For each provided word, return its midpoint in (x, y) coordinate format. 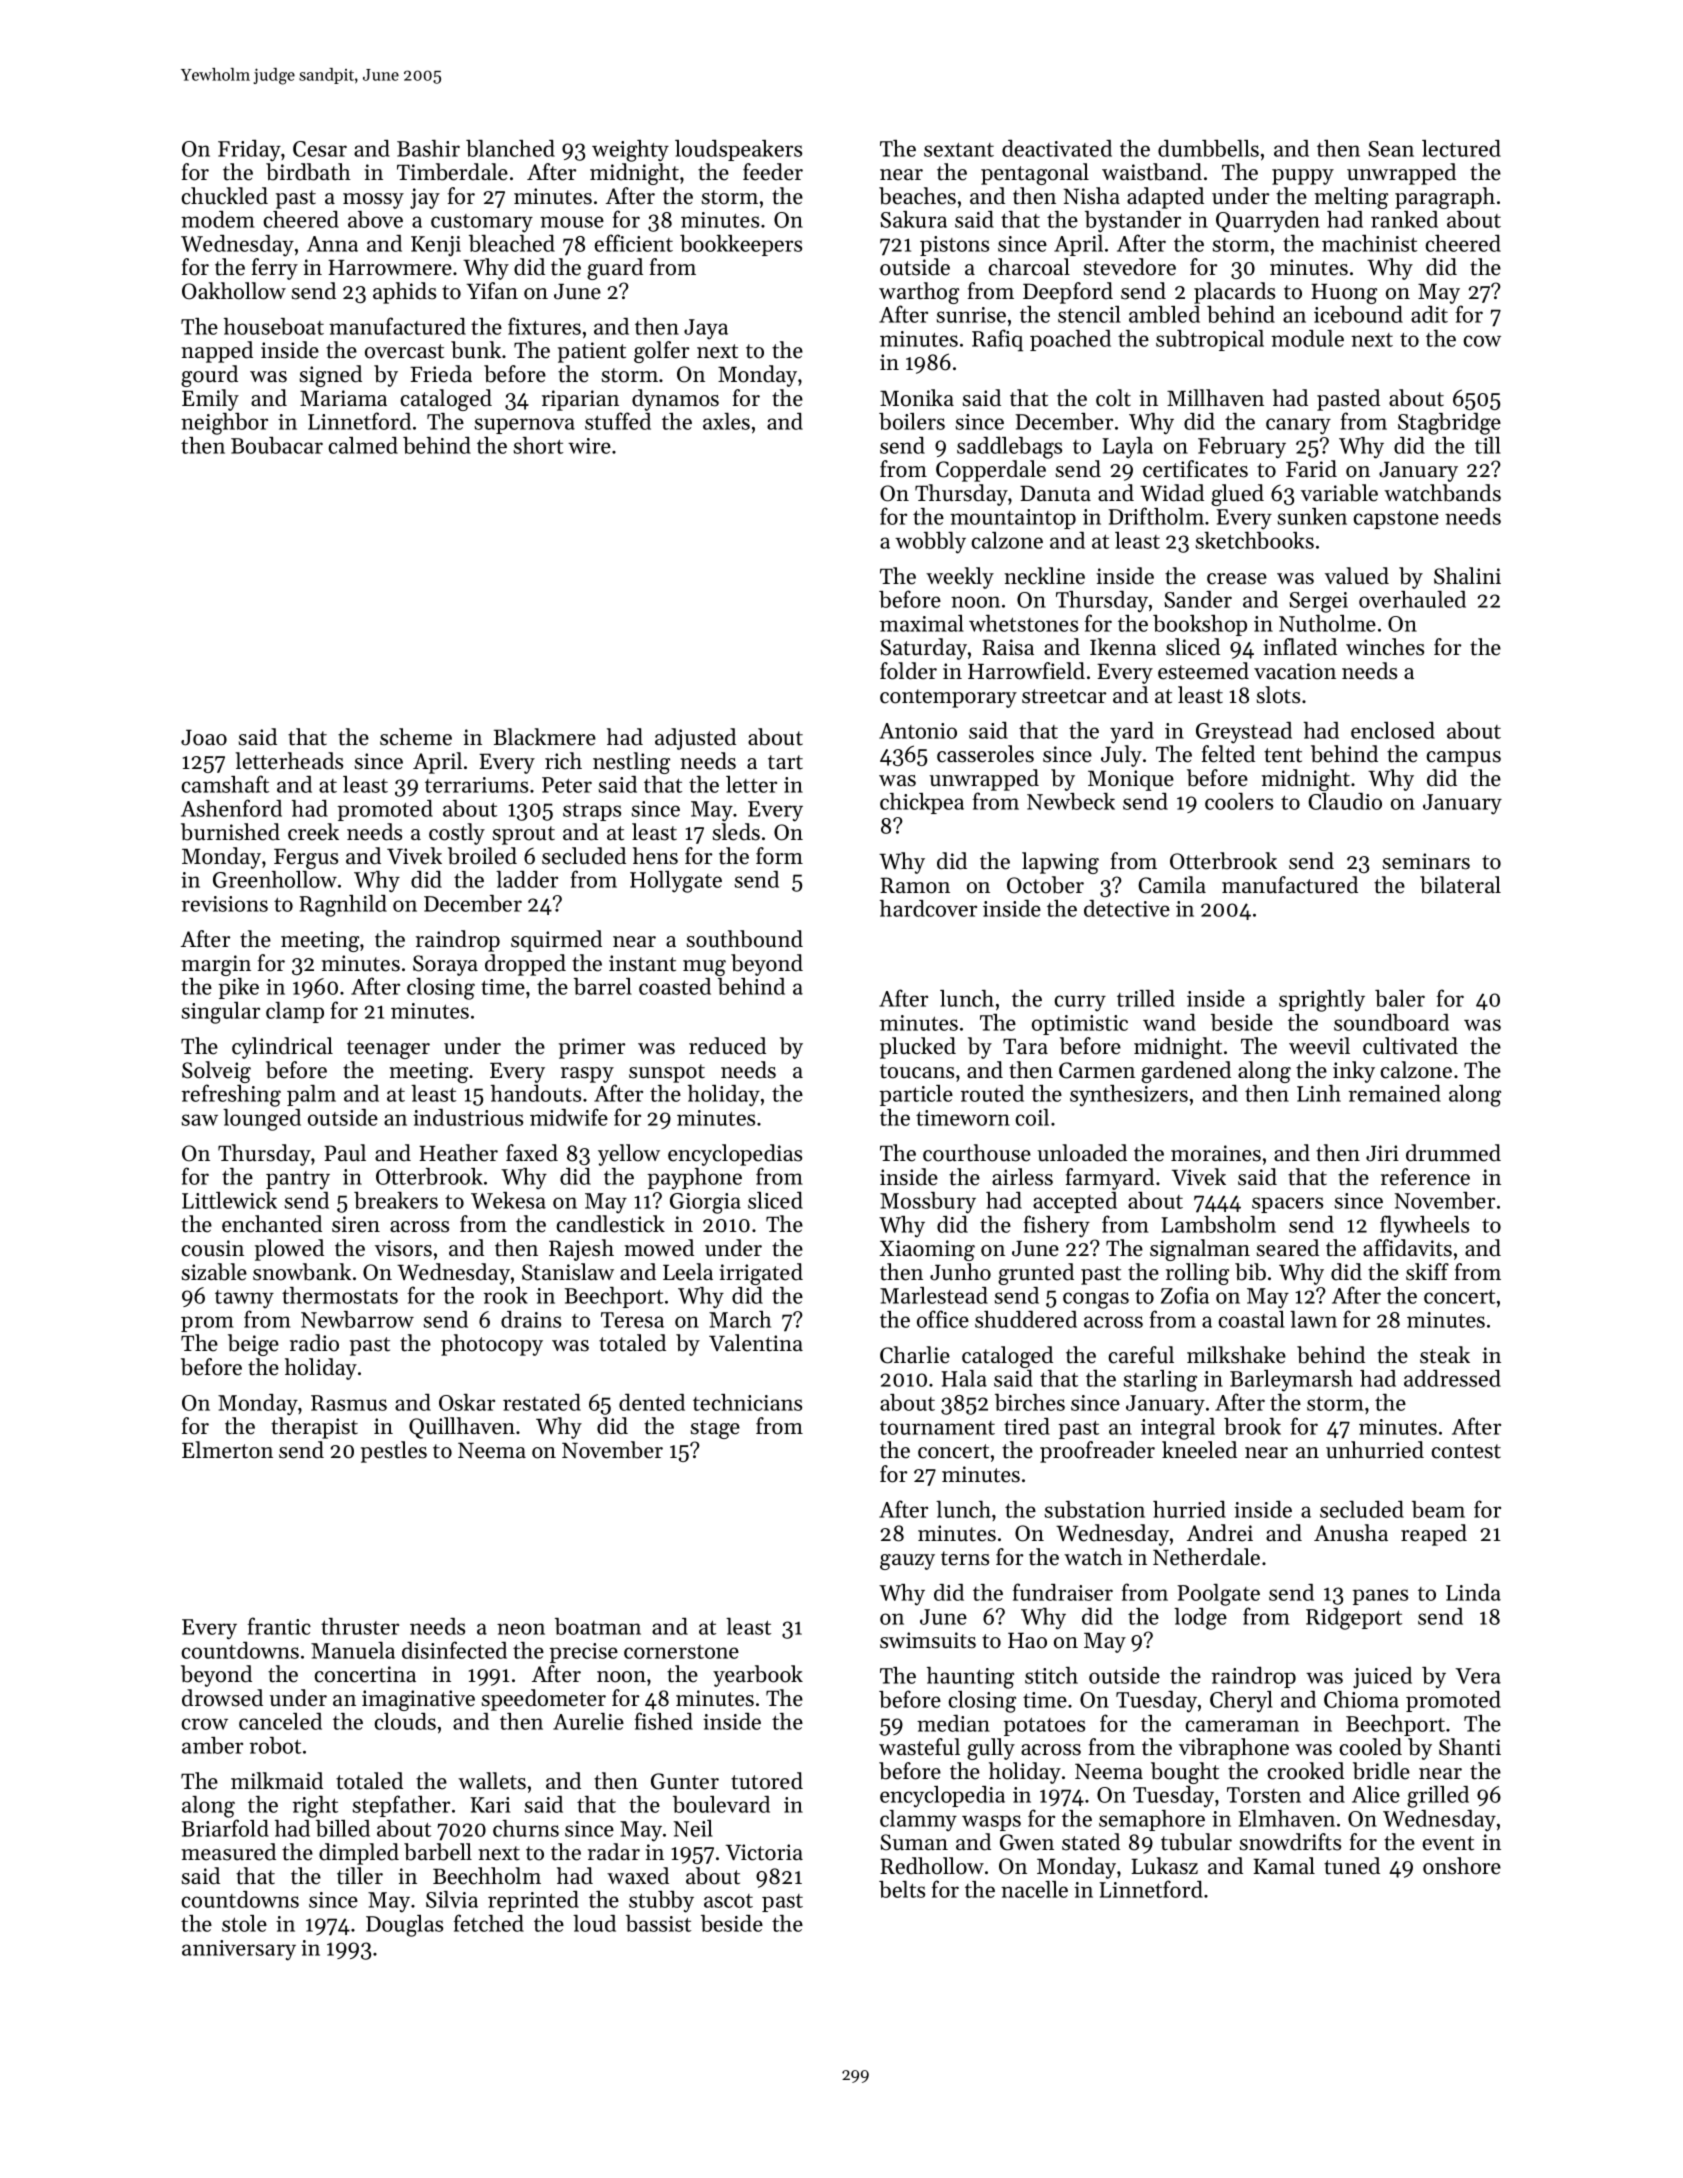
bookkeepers (741, 245)
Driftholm (1156, 516)
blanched (510, 148)
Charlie (915, 1355)
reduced (727, 1046)
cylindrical (282, 1048)
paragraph (1445, 198)
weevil (1319, 1046)
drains (531, 1319)
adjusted (695, 739)
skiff (1427, 1272)
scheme (416, 737)
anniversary (239, 1950)
